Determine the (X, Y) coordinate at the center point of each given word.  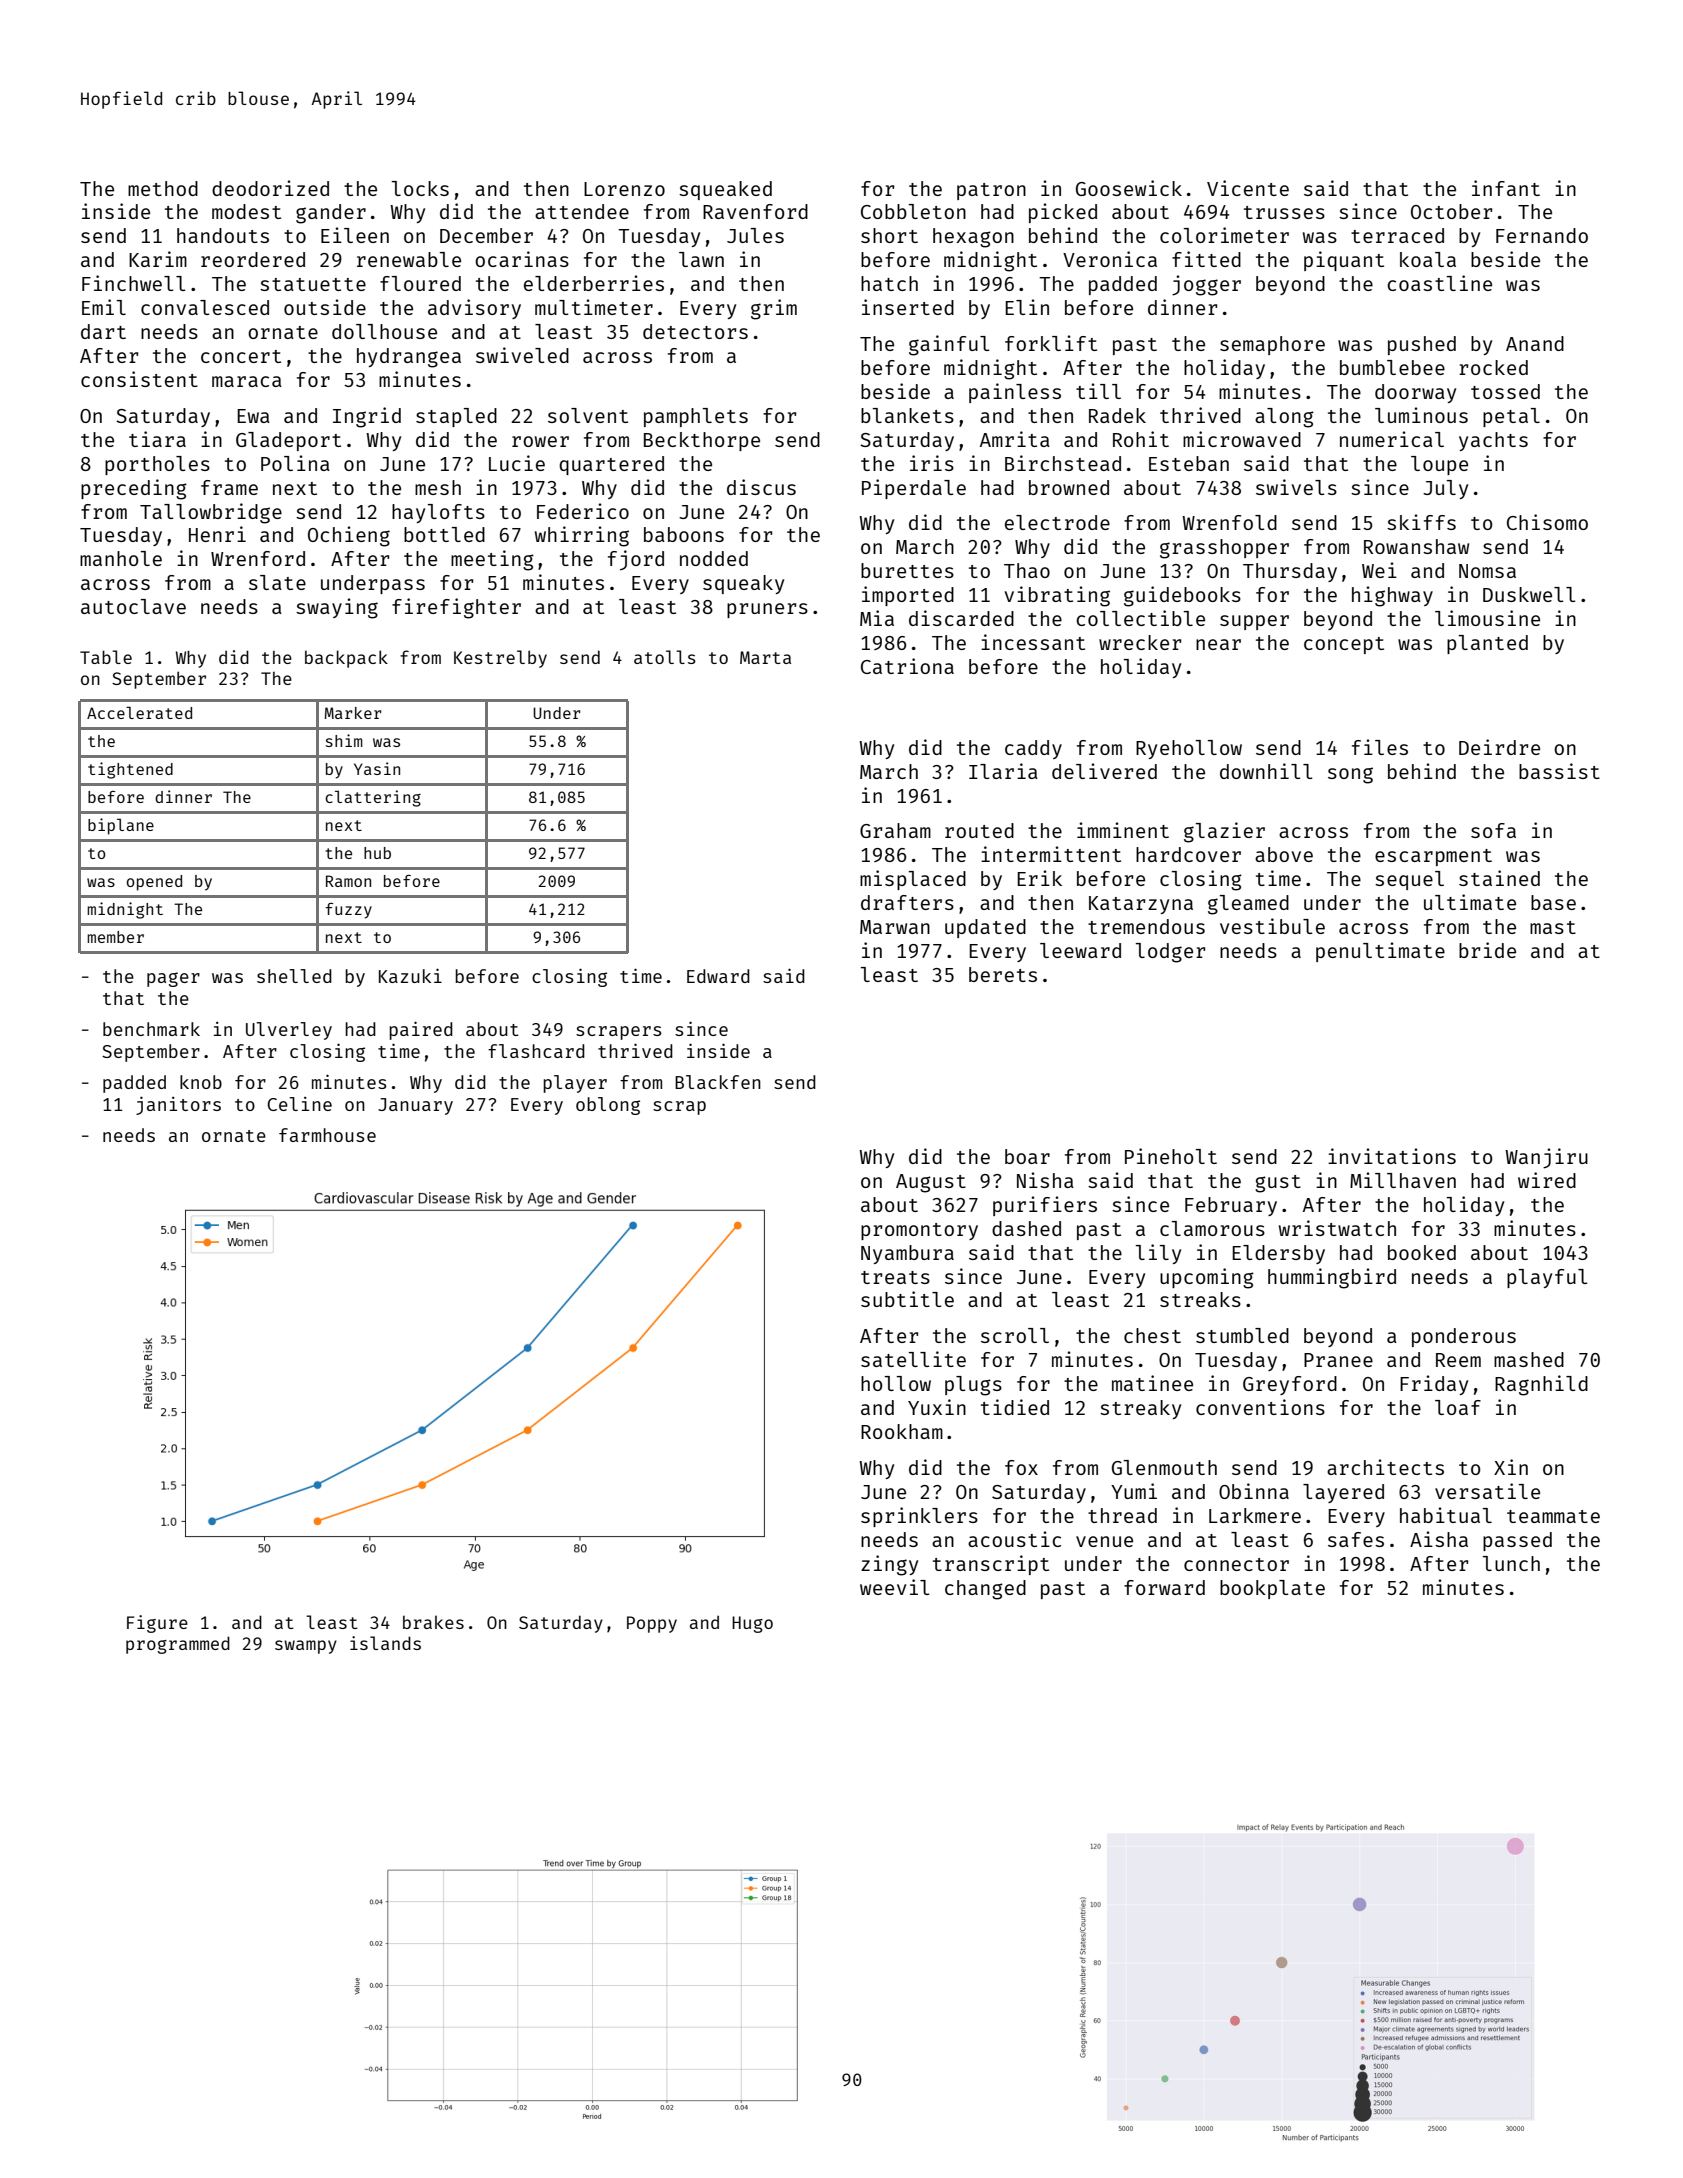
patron (991, 191)
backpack (346, 659)
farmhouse (327, 1135)
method (163, 188)
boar (1027, 1156)
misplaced (913, 880)
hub (377, 853)
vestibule (1272, 926)
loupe (1439, 465)
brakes (433, 1622)
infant (1506, 188)
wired (1547, 1180)
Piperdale (914, 489)
